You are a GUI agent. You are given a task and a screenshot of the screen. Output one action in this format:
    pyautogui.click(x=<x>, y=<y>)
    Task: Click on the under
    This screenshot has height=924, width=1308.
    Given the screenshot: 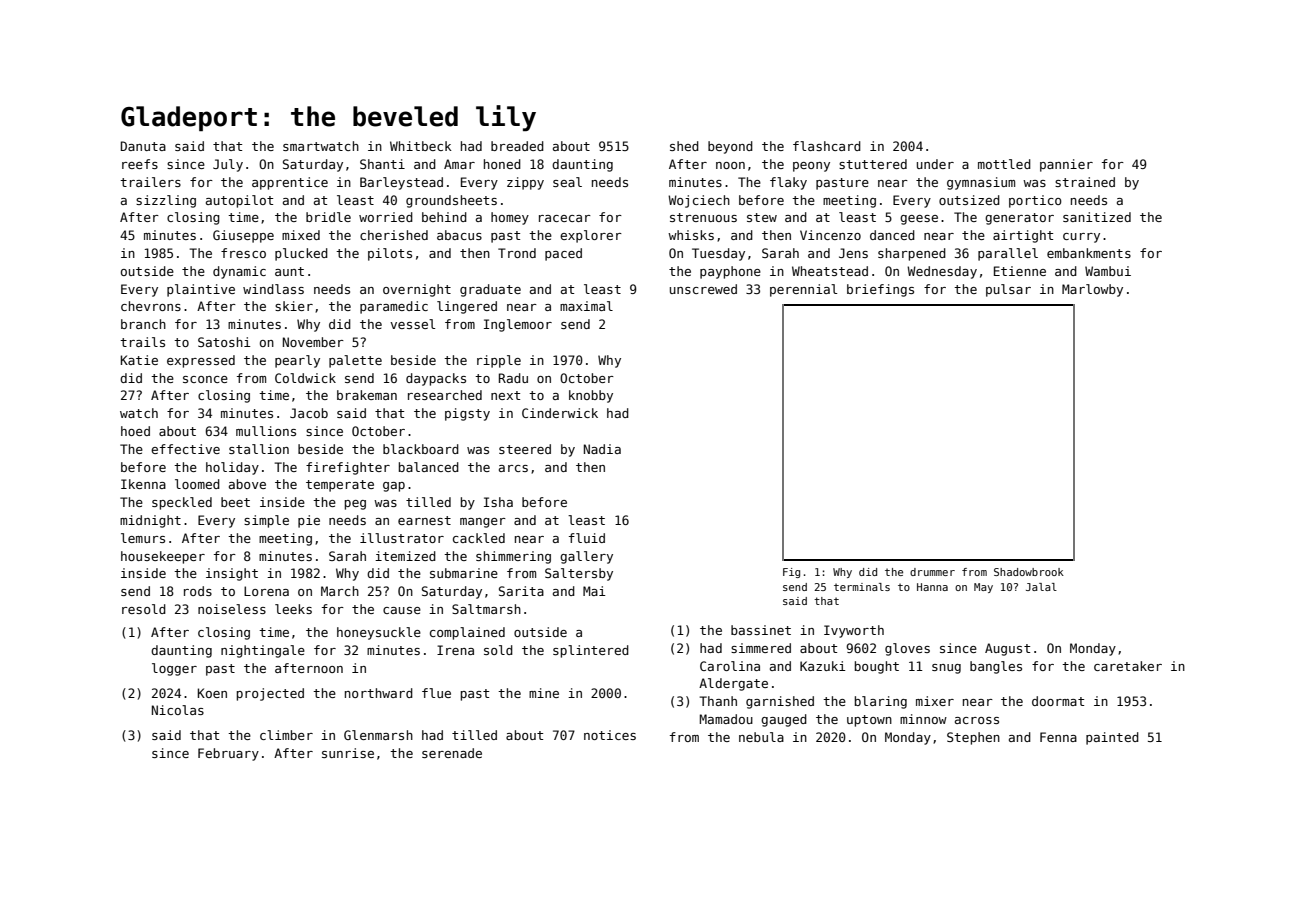 What is the action you would take?
    pyautogui.click(x=935, y=164)
